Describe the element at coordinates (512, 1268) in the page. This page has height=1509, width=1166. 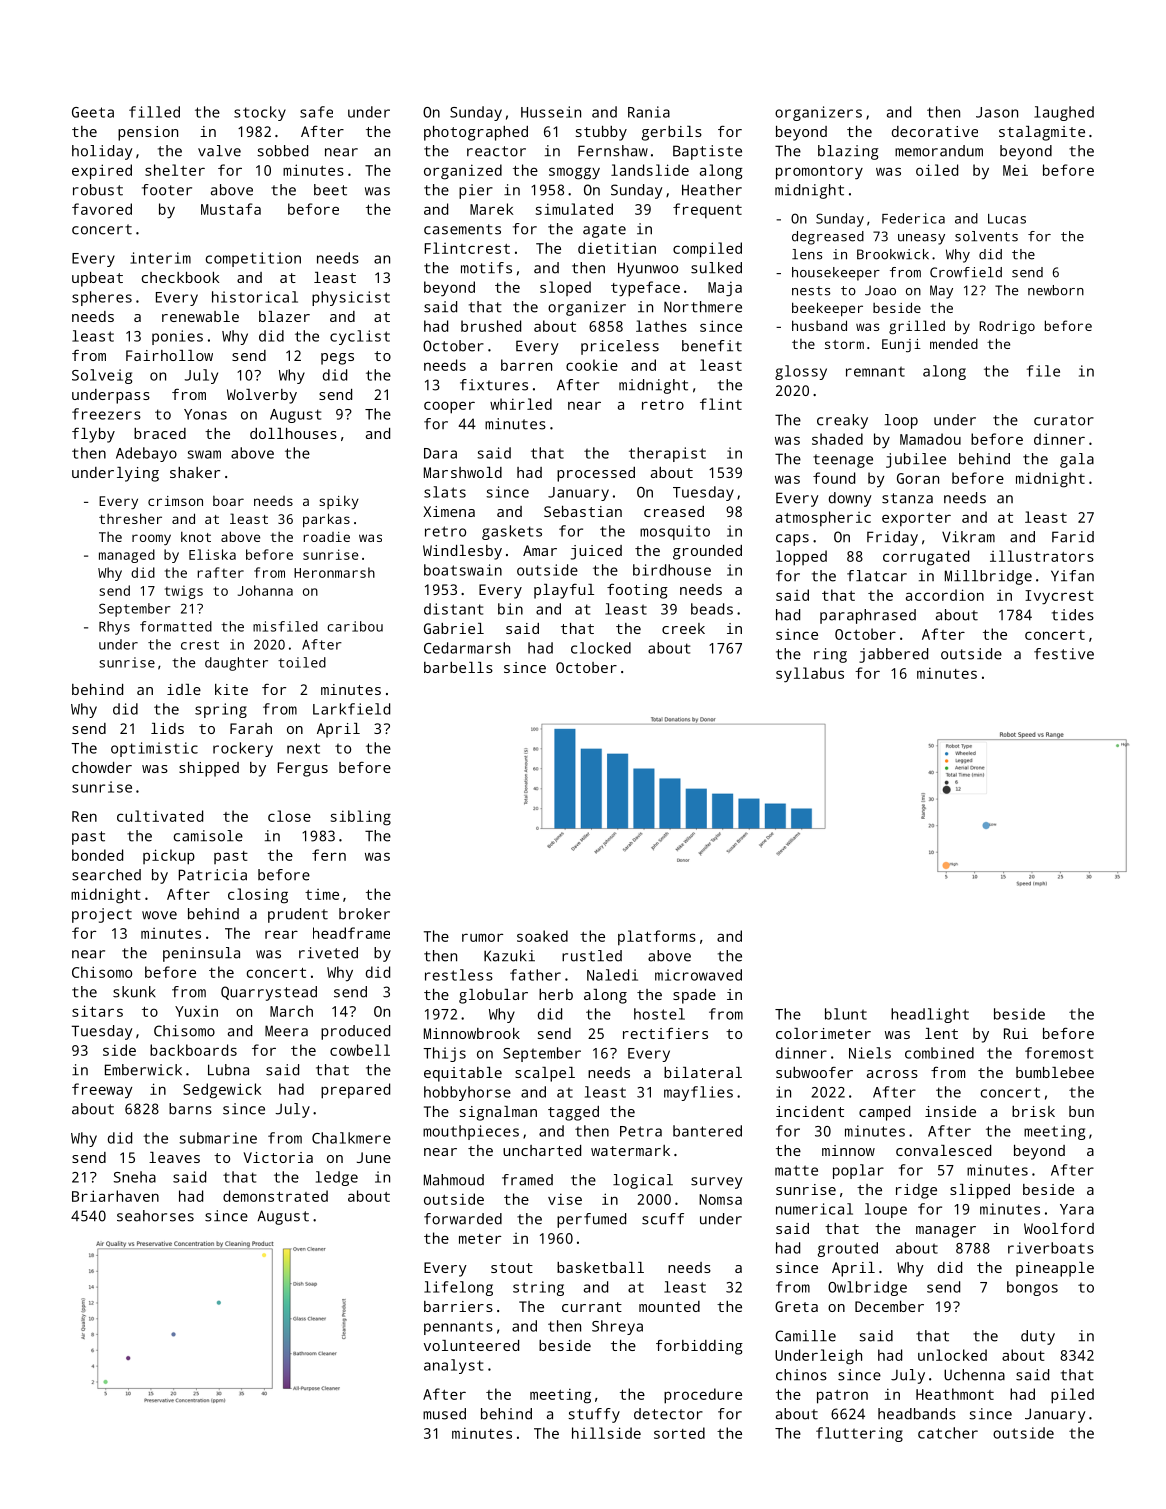
I see `stout` at that location.
